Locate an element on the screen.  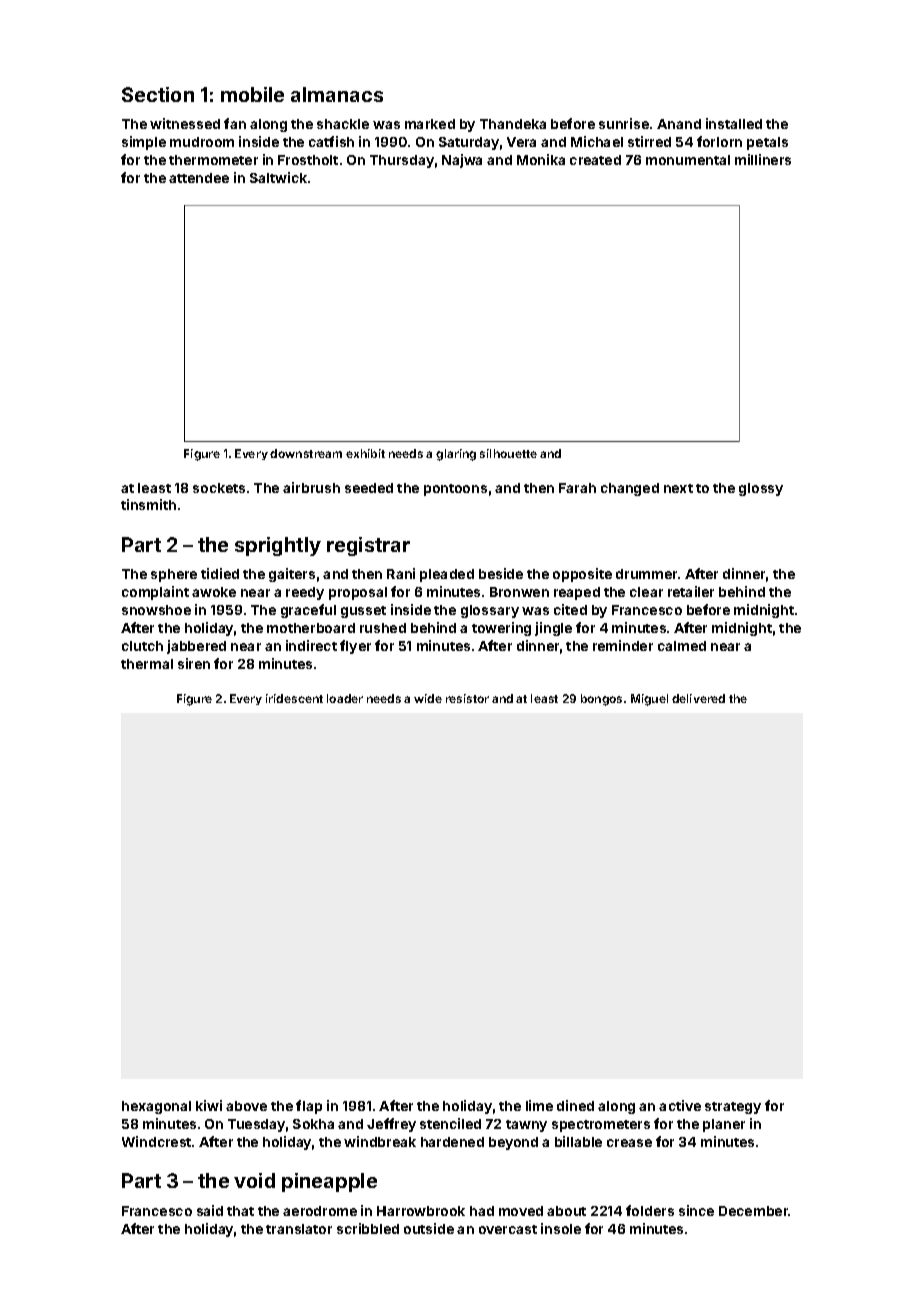
installed is located at coordinates (734, 123).
